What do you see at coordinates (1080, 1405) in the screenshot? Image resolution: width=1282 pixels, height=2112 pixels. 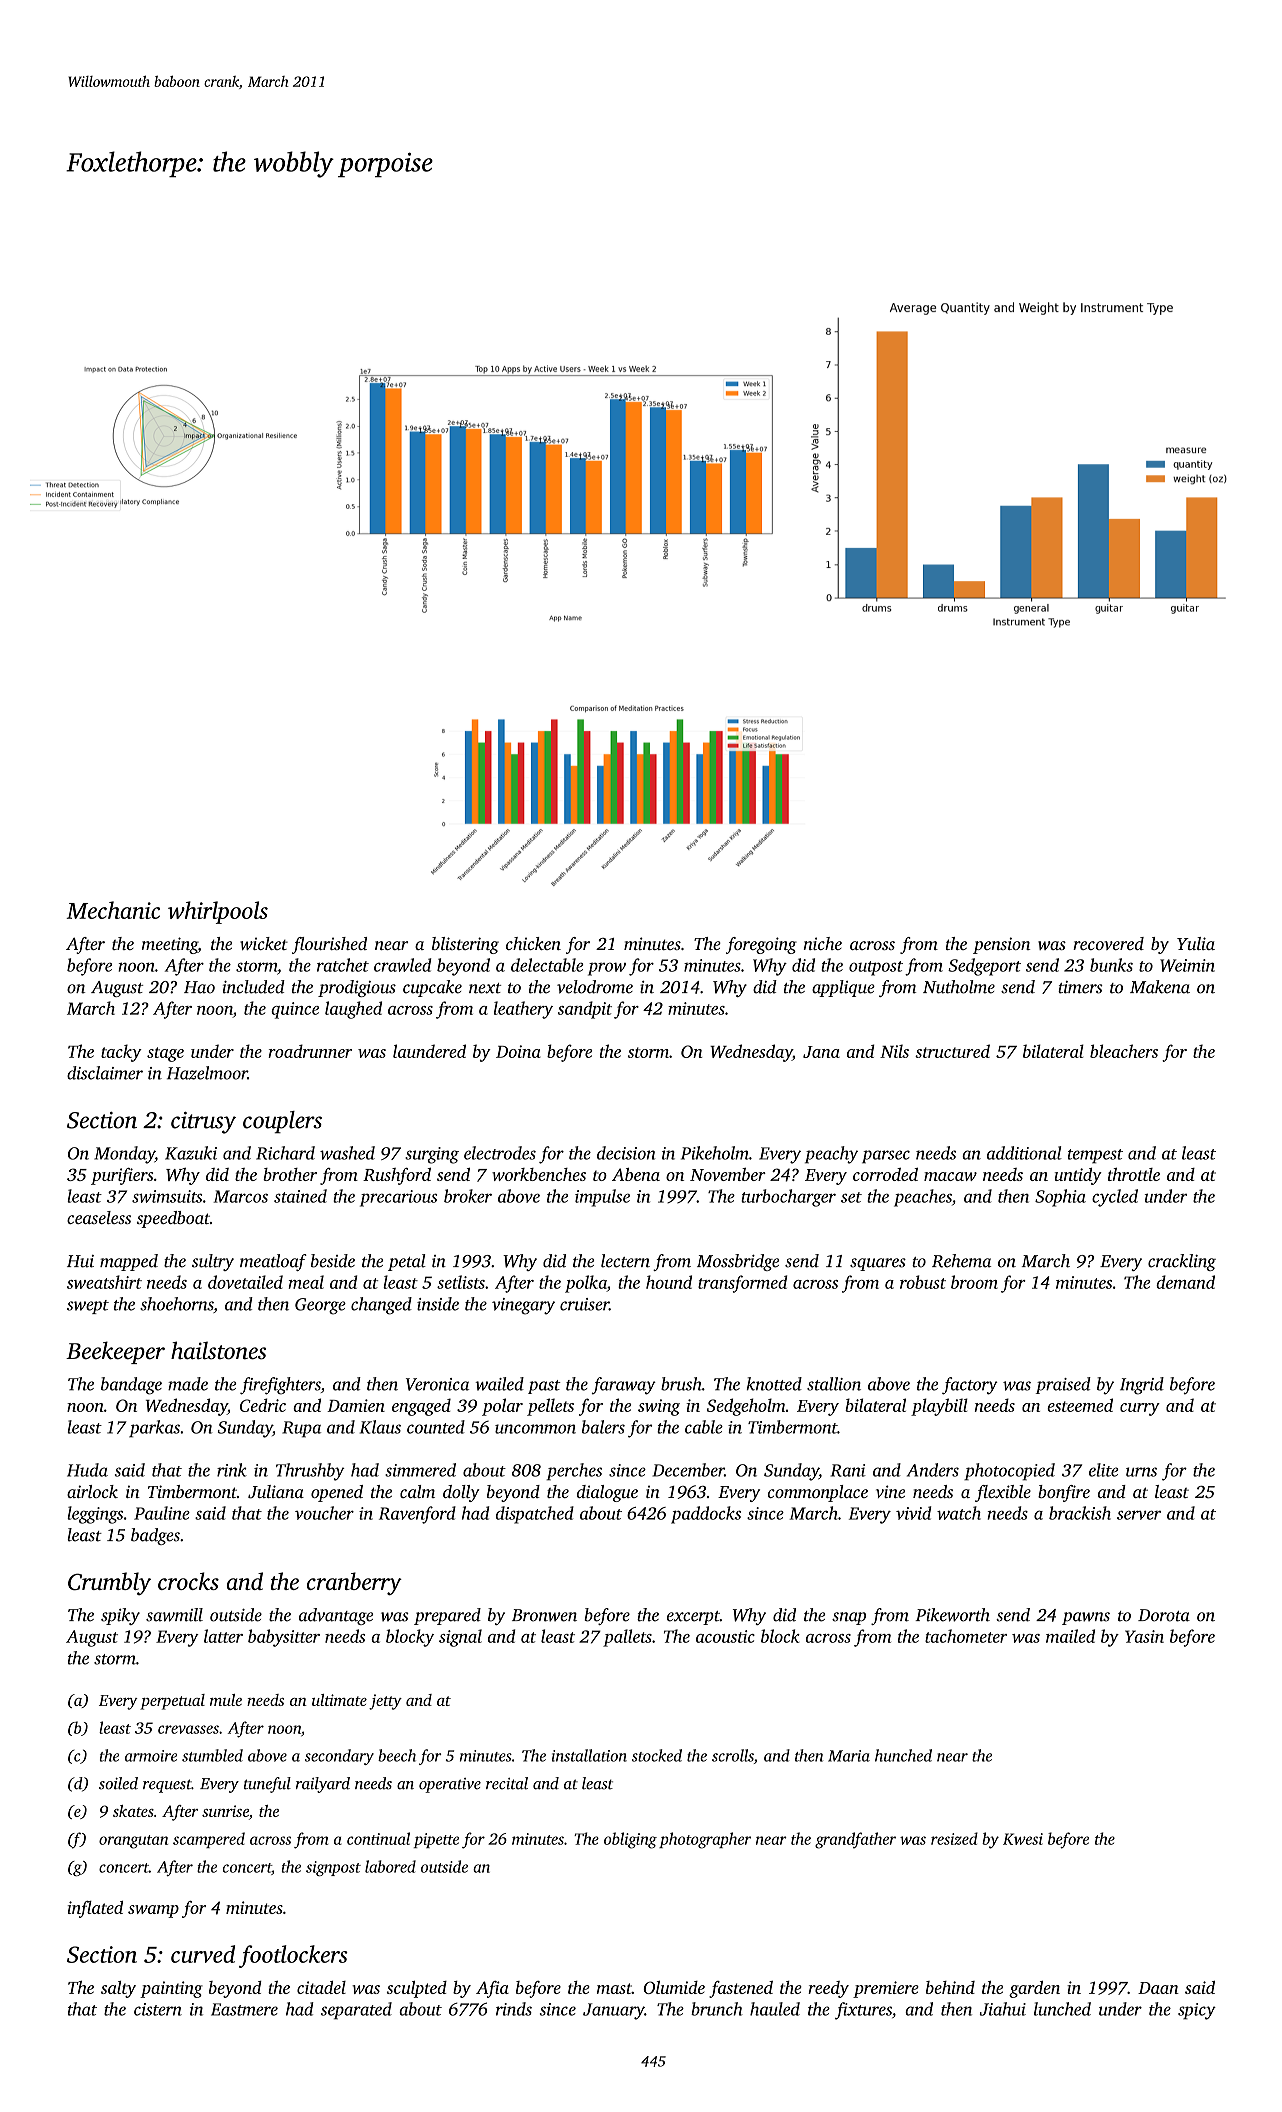 I see `esteemed` at bounding box center [1080, 1405].
